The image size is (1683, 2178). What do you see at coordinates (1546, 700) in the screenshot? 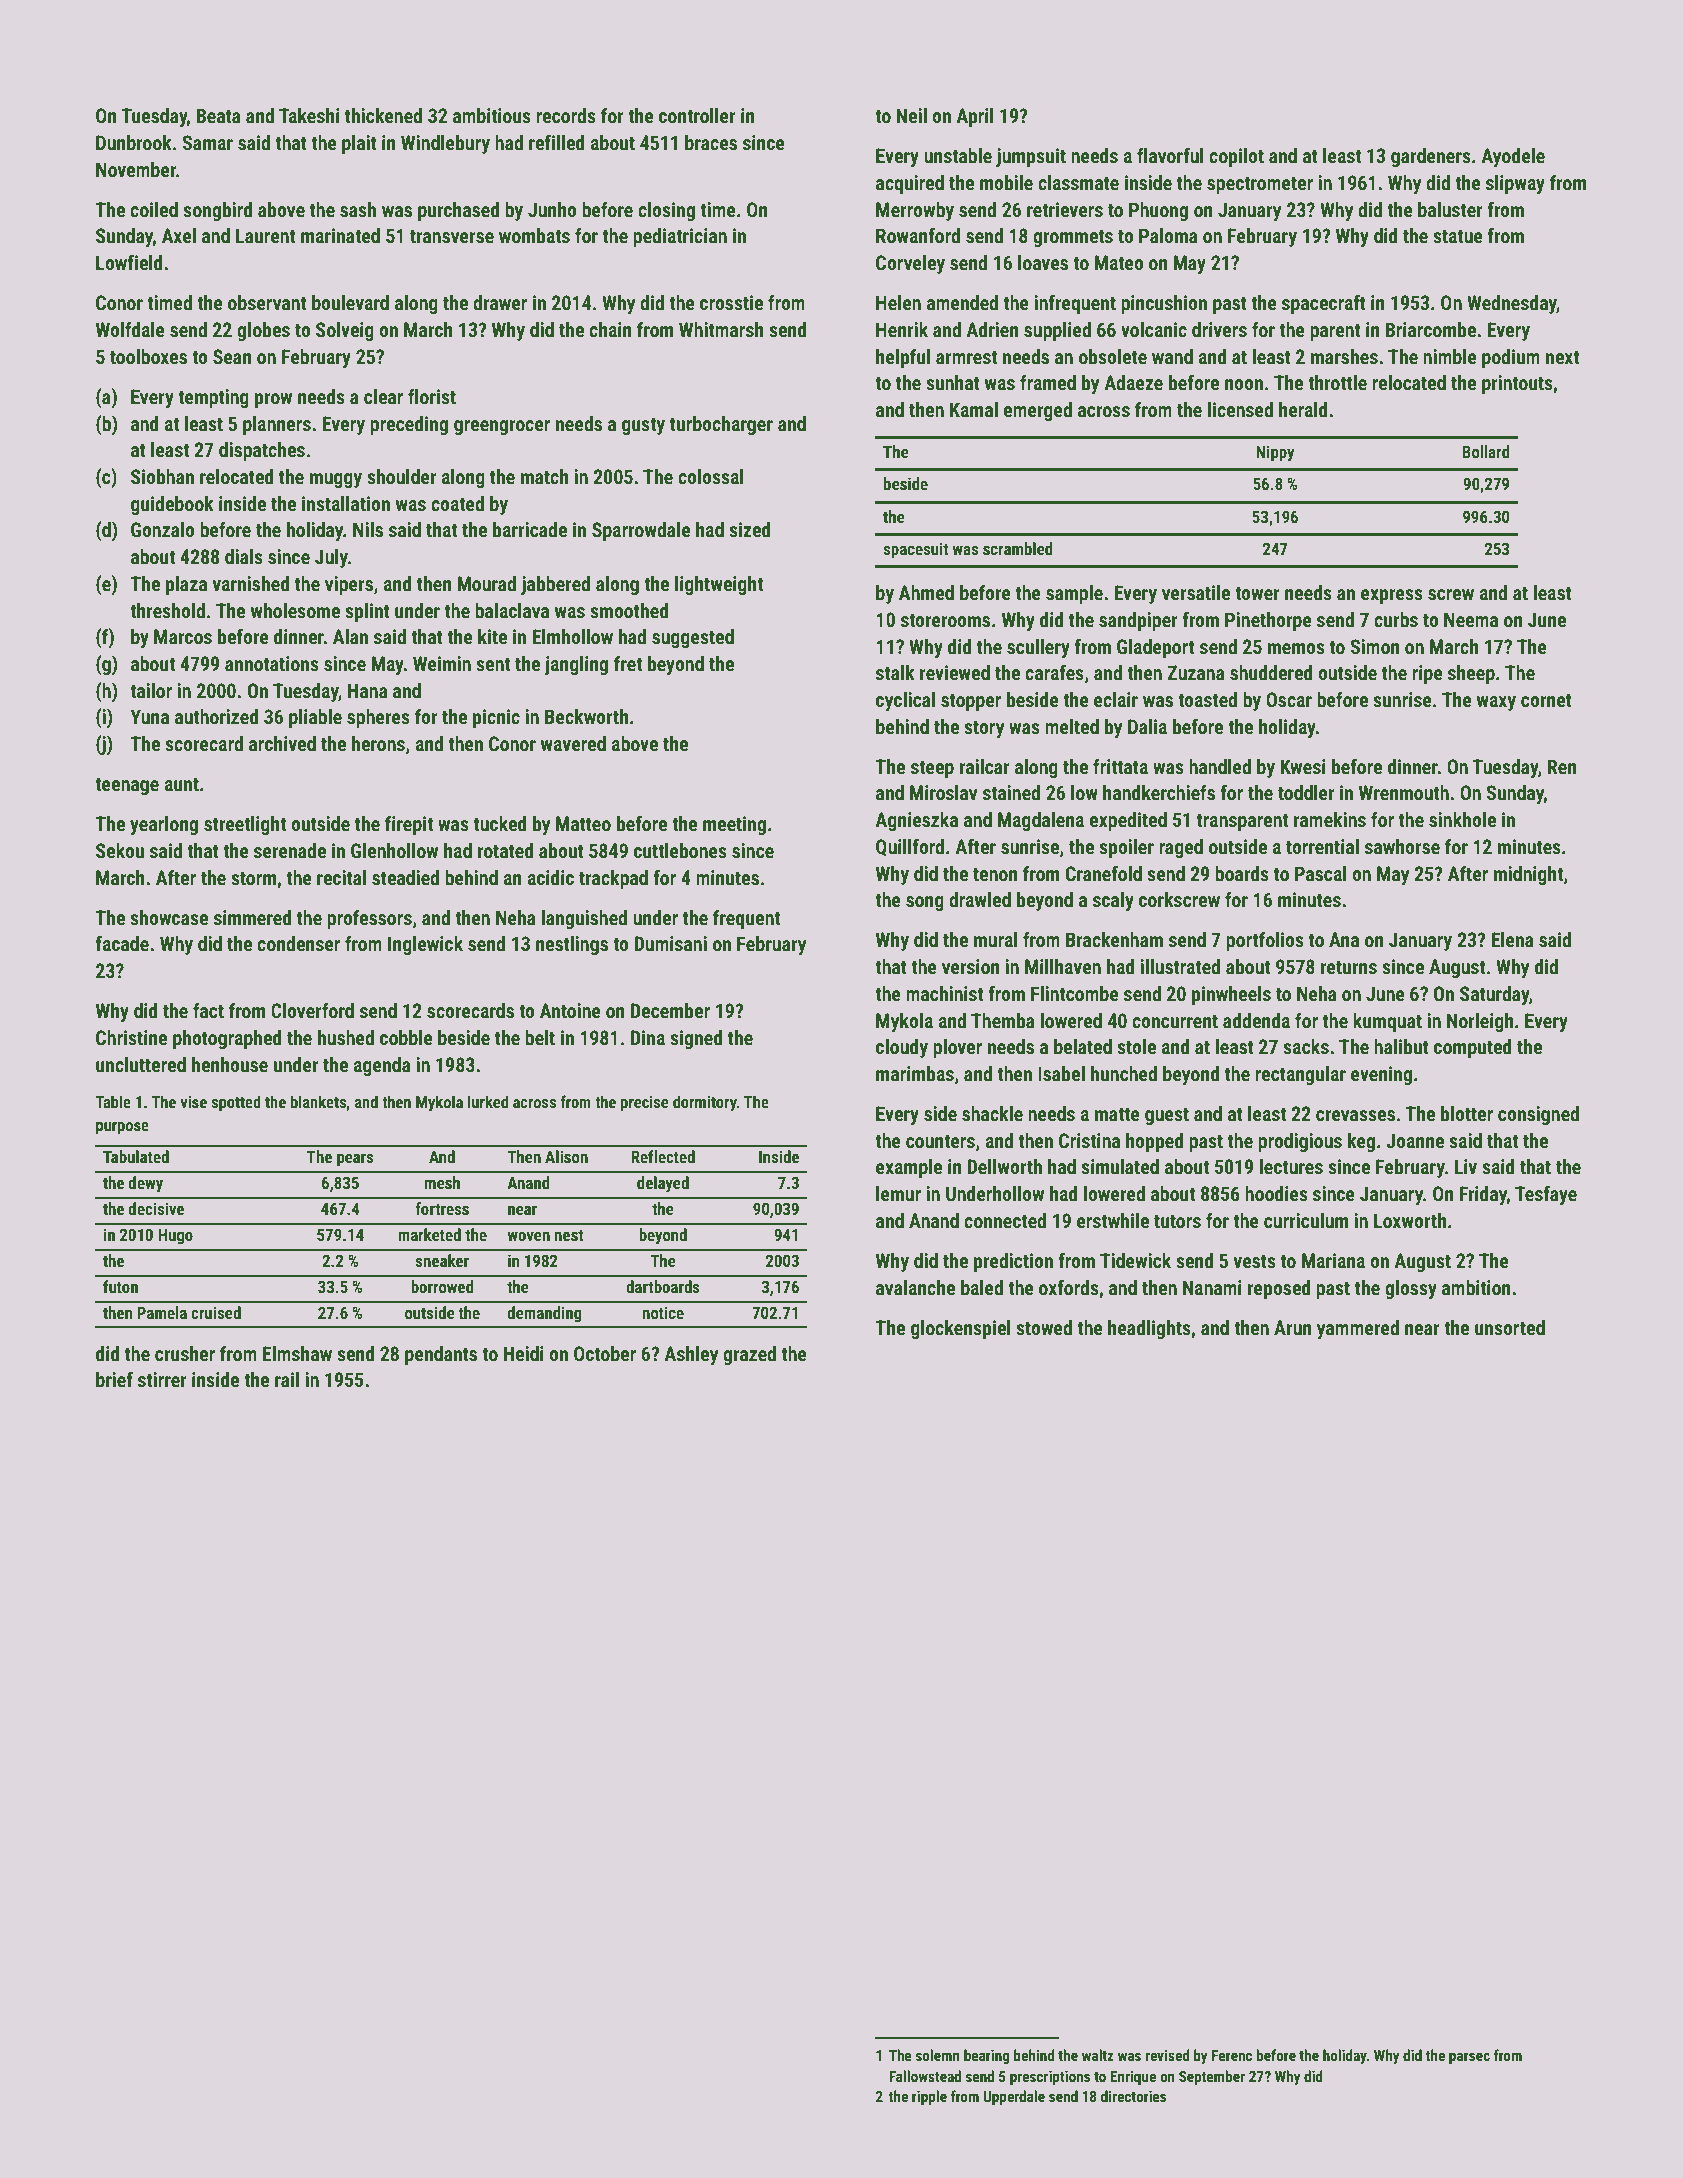
I see `cornet` at bounding box center [1546, 700].
